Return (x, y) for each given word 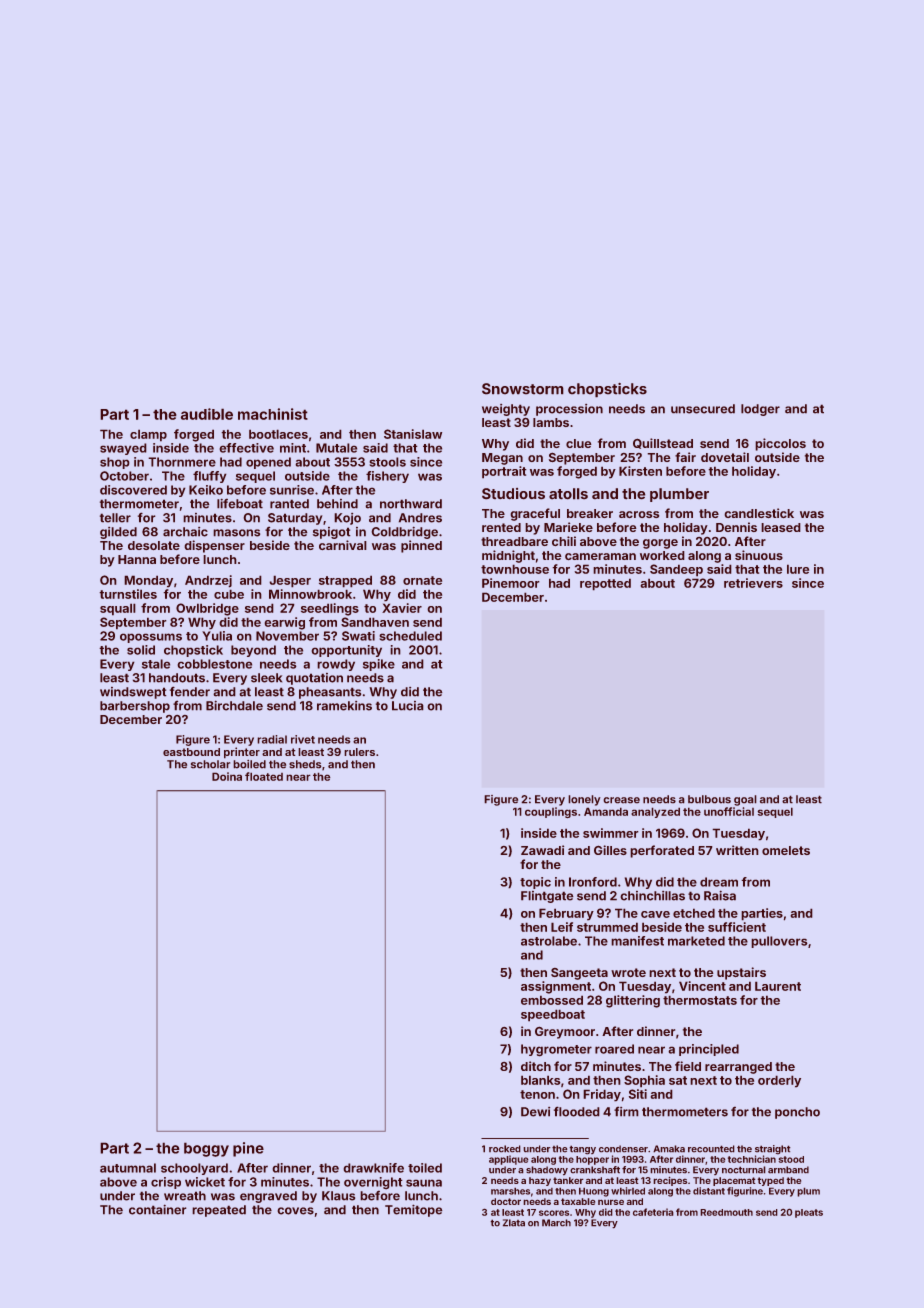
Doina (227, 776)
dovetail (725, 457)
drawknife (373, 1168)
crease (621, 800)
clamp (148, 435)
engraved (268, 1197)
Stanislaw (413, 434)
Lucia (408, 706)
